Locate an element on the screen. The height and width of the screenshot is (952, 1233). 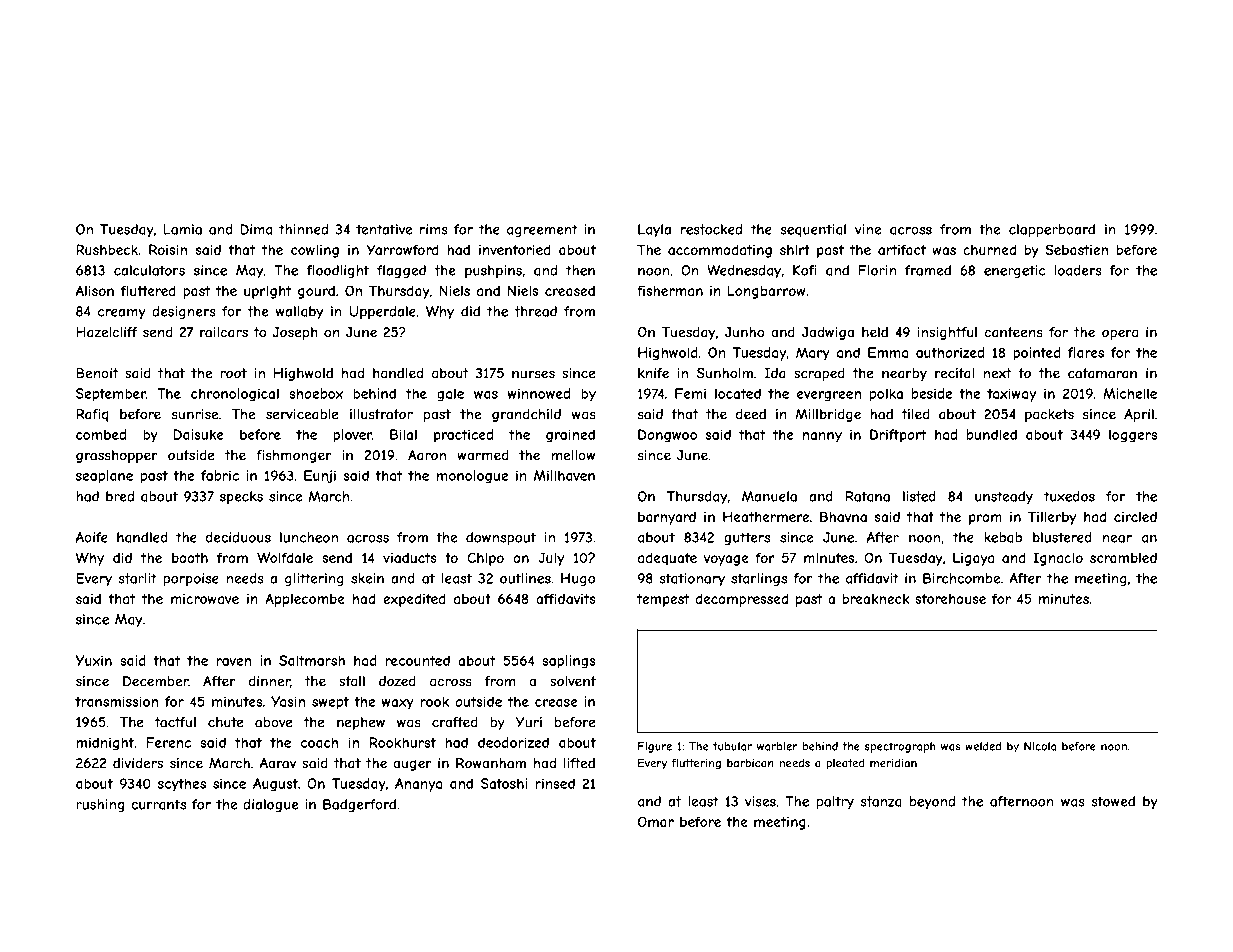
clapperboard is located at coordinates (1052, 230).
